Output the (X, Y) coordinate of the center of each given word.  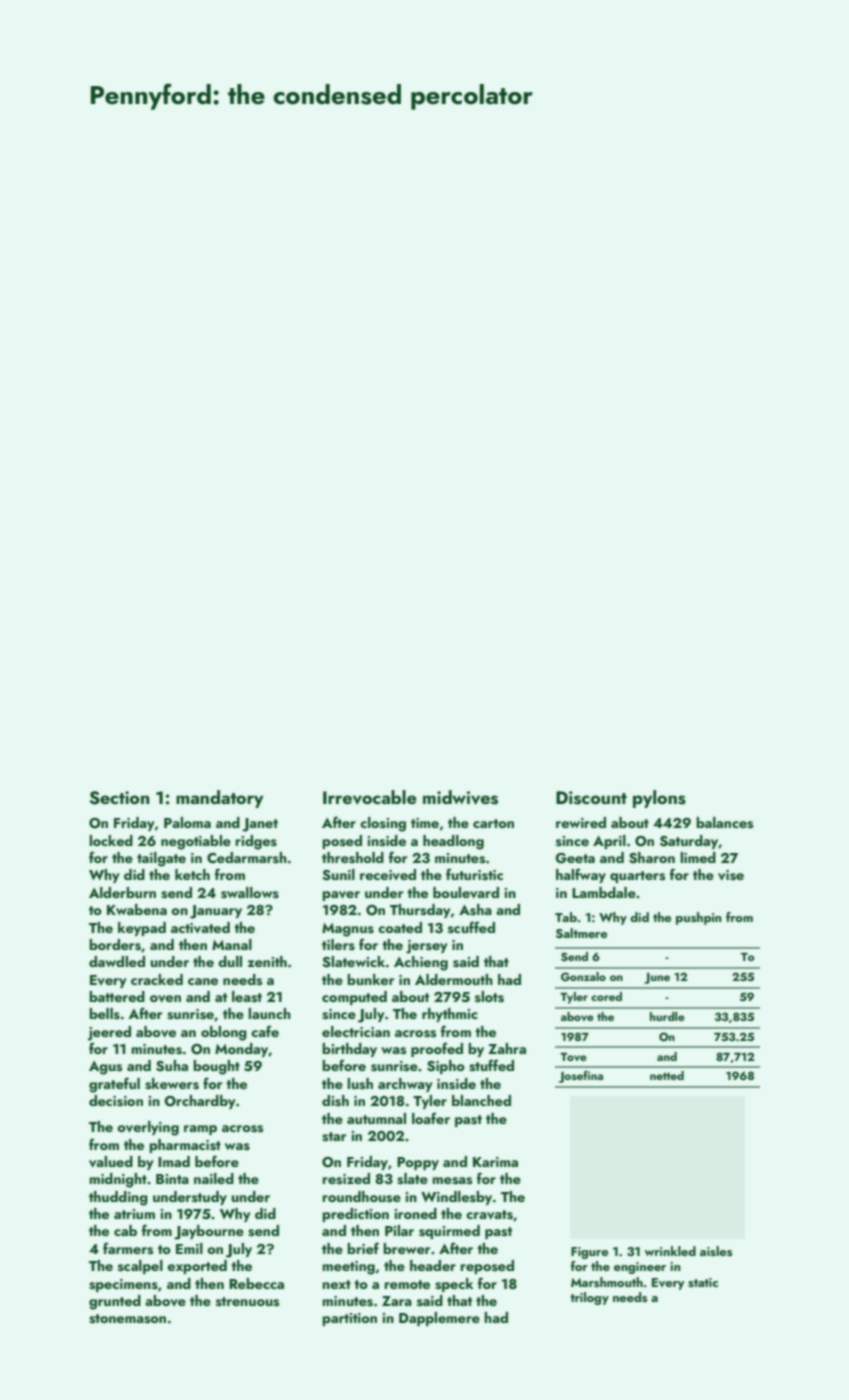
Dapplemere (439, 1319)
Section (119, 798)
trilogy (589, 1298)
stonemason (127, 1319)
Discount (591, 798)
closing (383, 824)
